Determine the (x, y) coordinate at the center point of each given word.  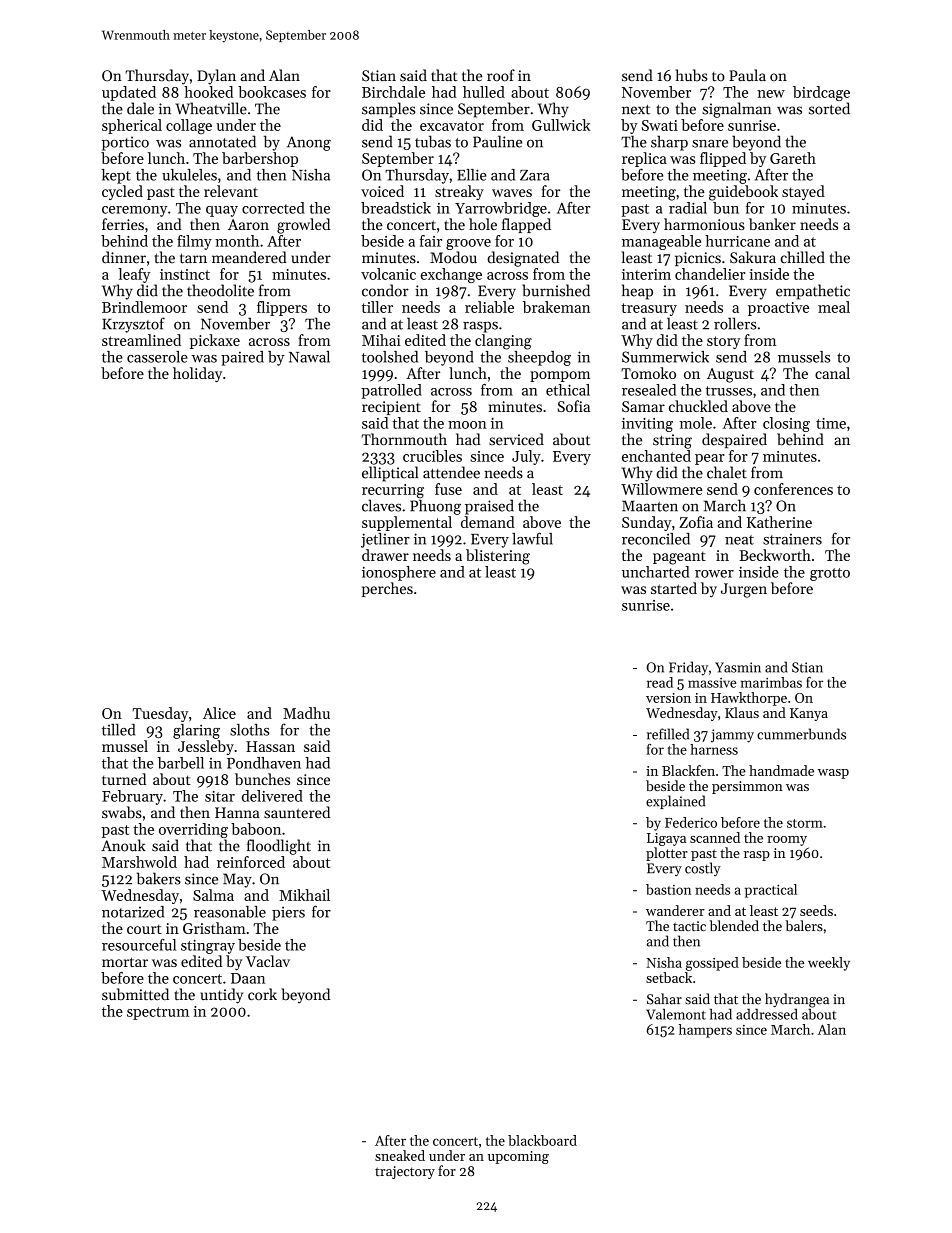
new (771, 94)
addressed (767, 1014)
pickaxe (215, 341)
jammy (732, 736)
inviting (647, 425)
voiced (382, 191)
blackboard (542, 1140)
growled (303, 226)
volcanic (388, 274)
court (144, 929)
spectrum (158, 1013)
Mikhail (304, 895)
